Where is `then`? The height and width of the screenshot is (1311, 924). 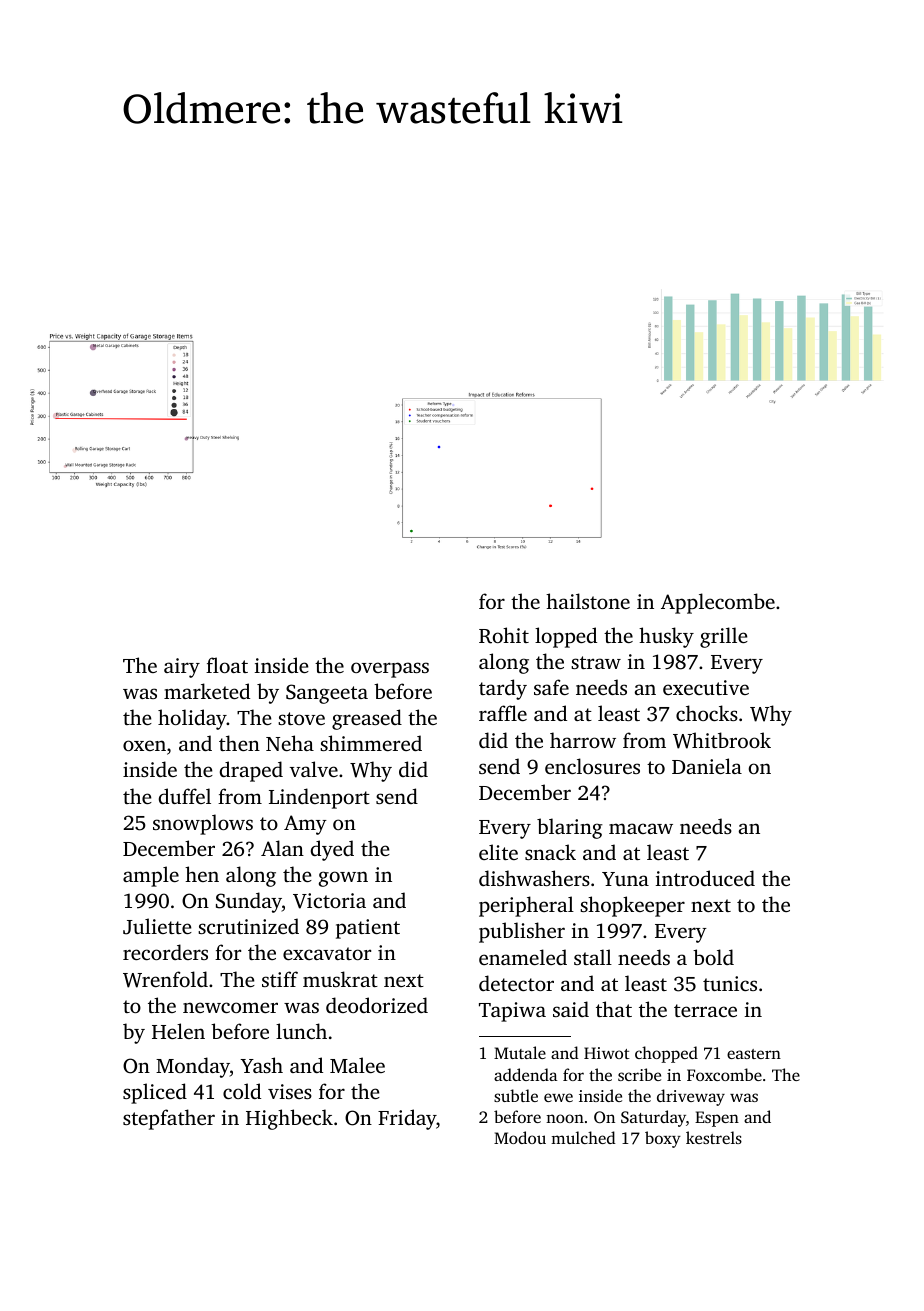
then is located at coordinates (239, 743).
